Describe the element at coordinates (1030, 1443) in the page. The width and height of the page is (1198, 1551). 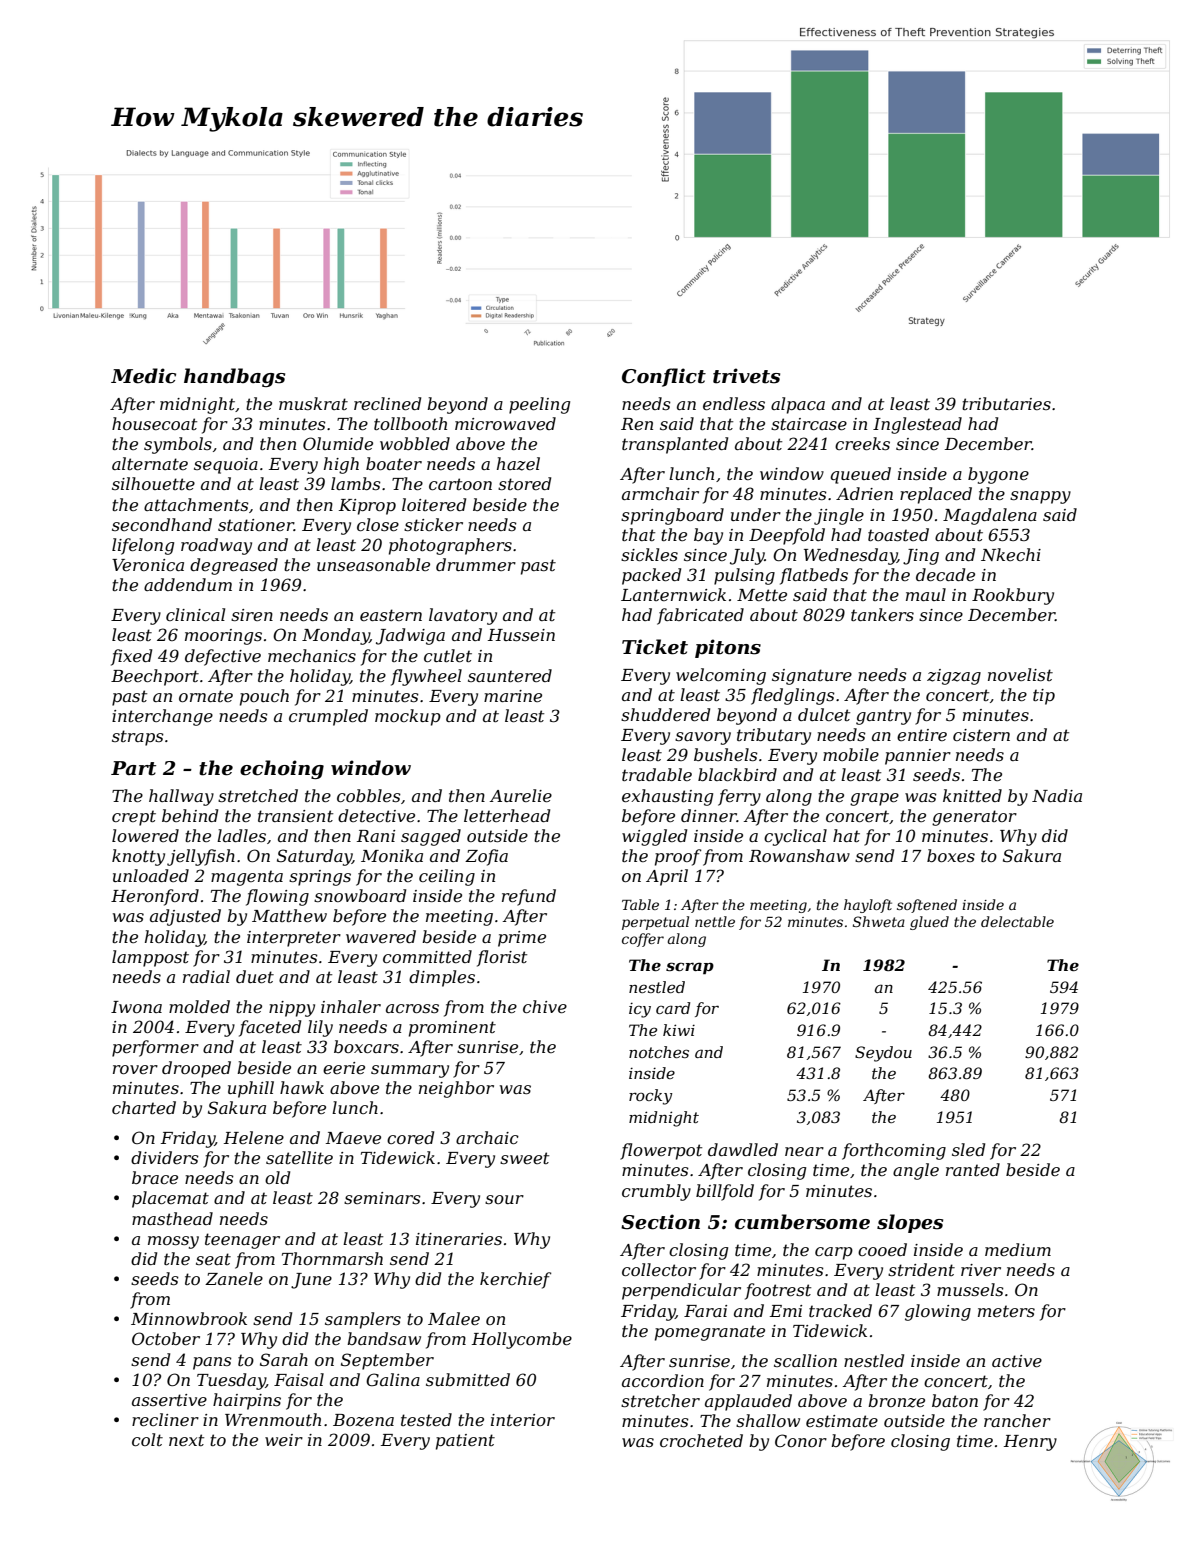
I see `Henry` at that location.
